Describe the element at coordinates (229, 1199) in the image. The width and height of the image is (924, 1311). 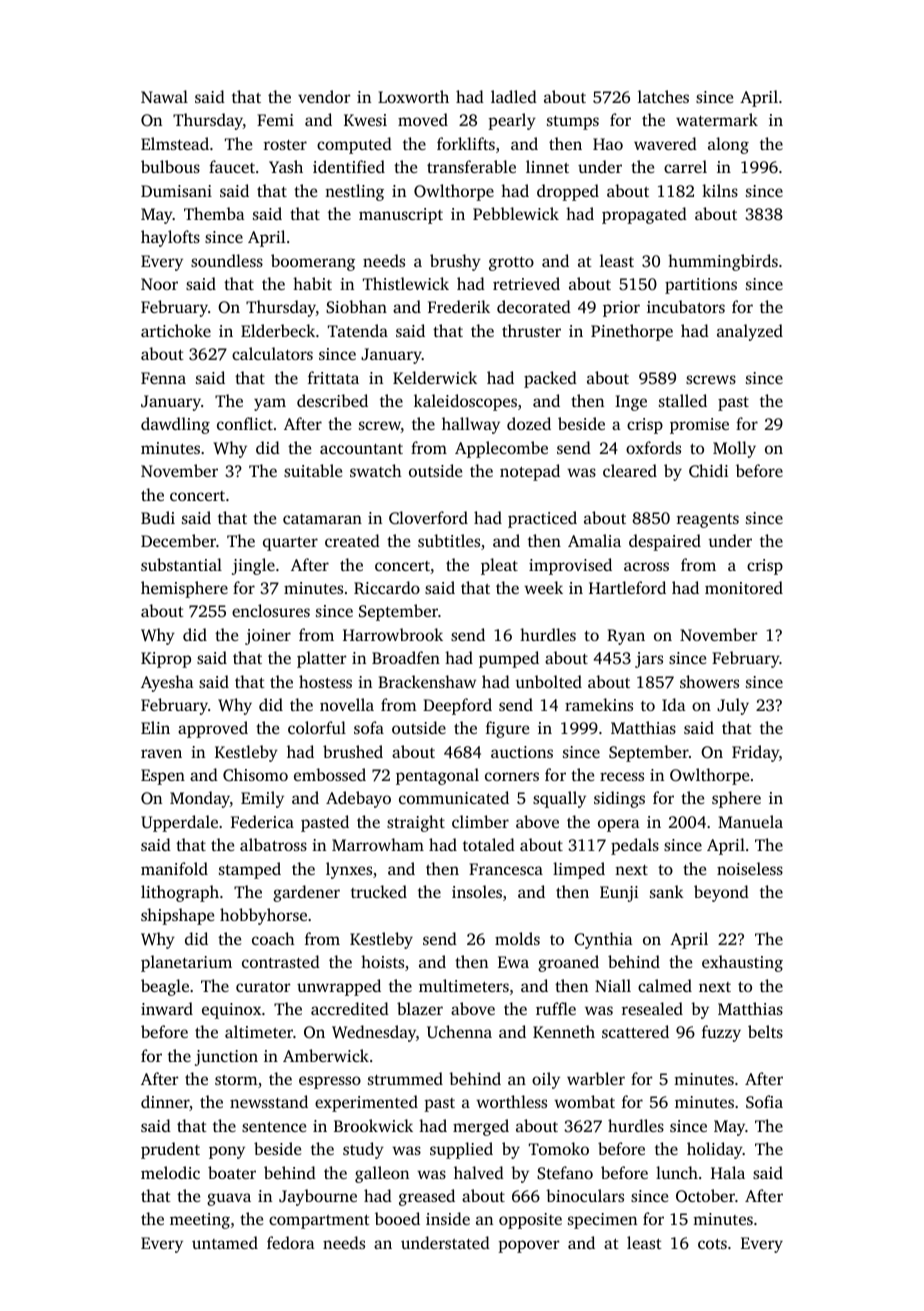
I see `guava` at that location.
